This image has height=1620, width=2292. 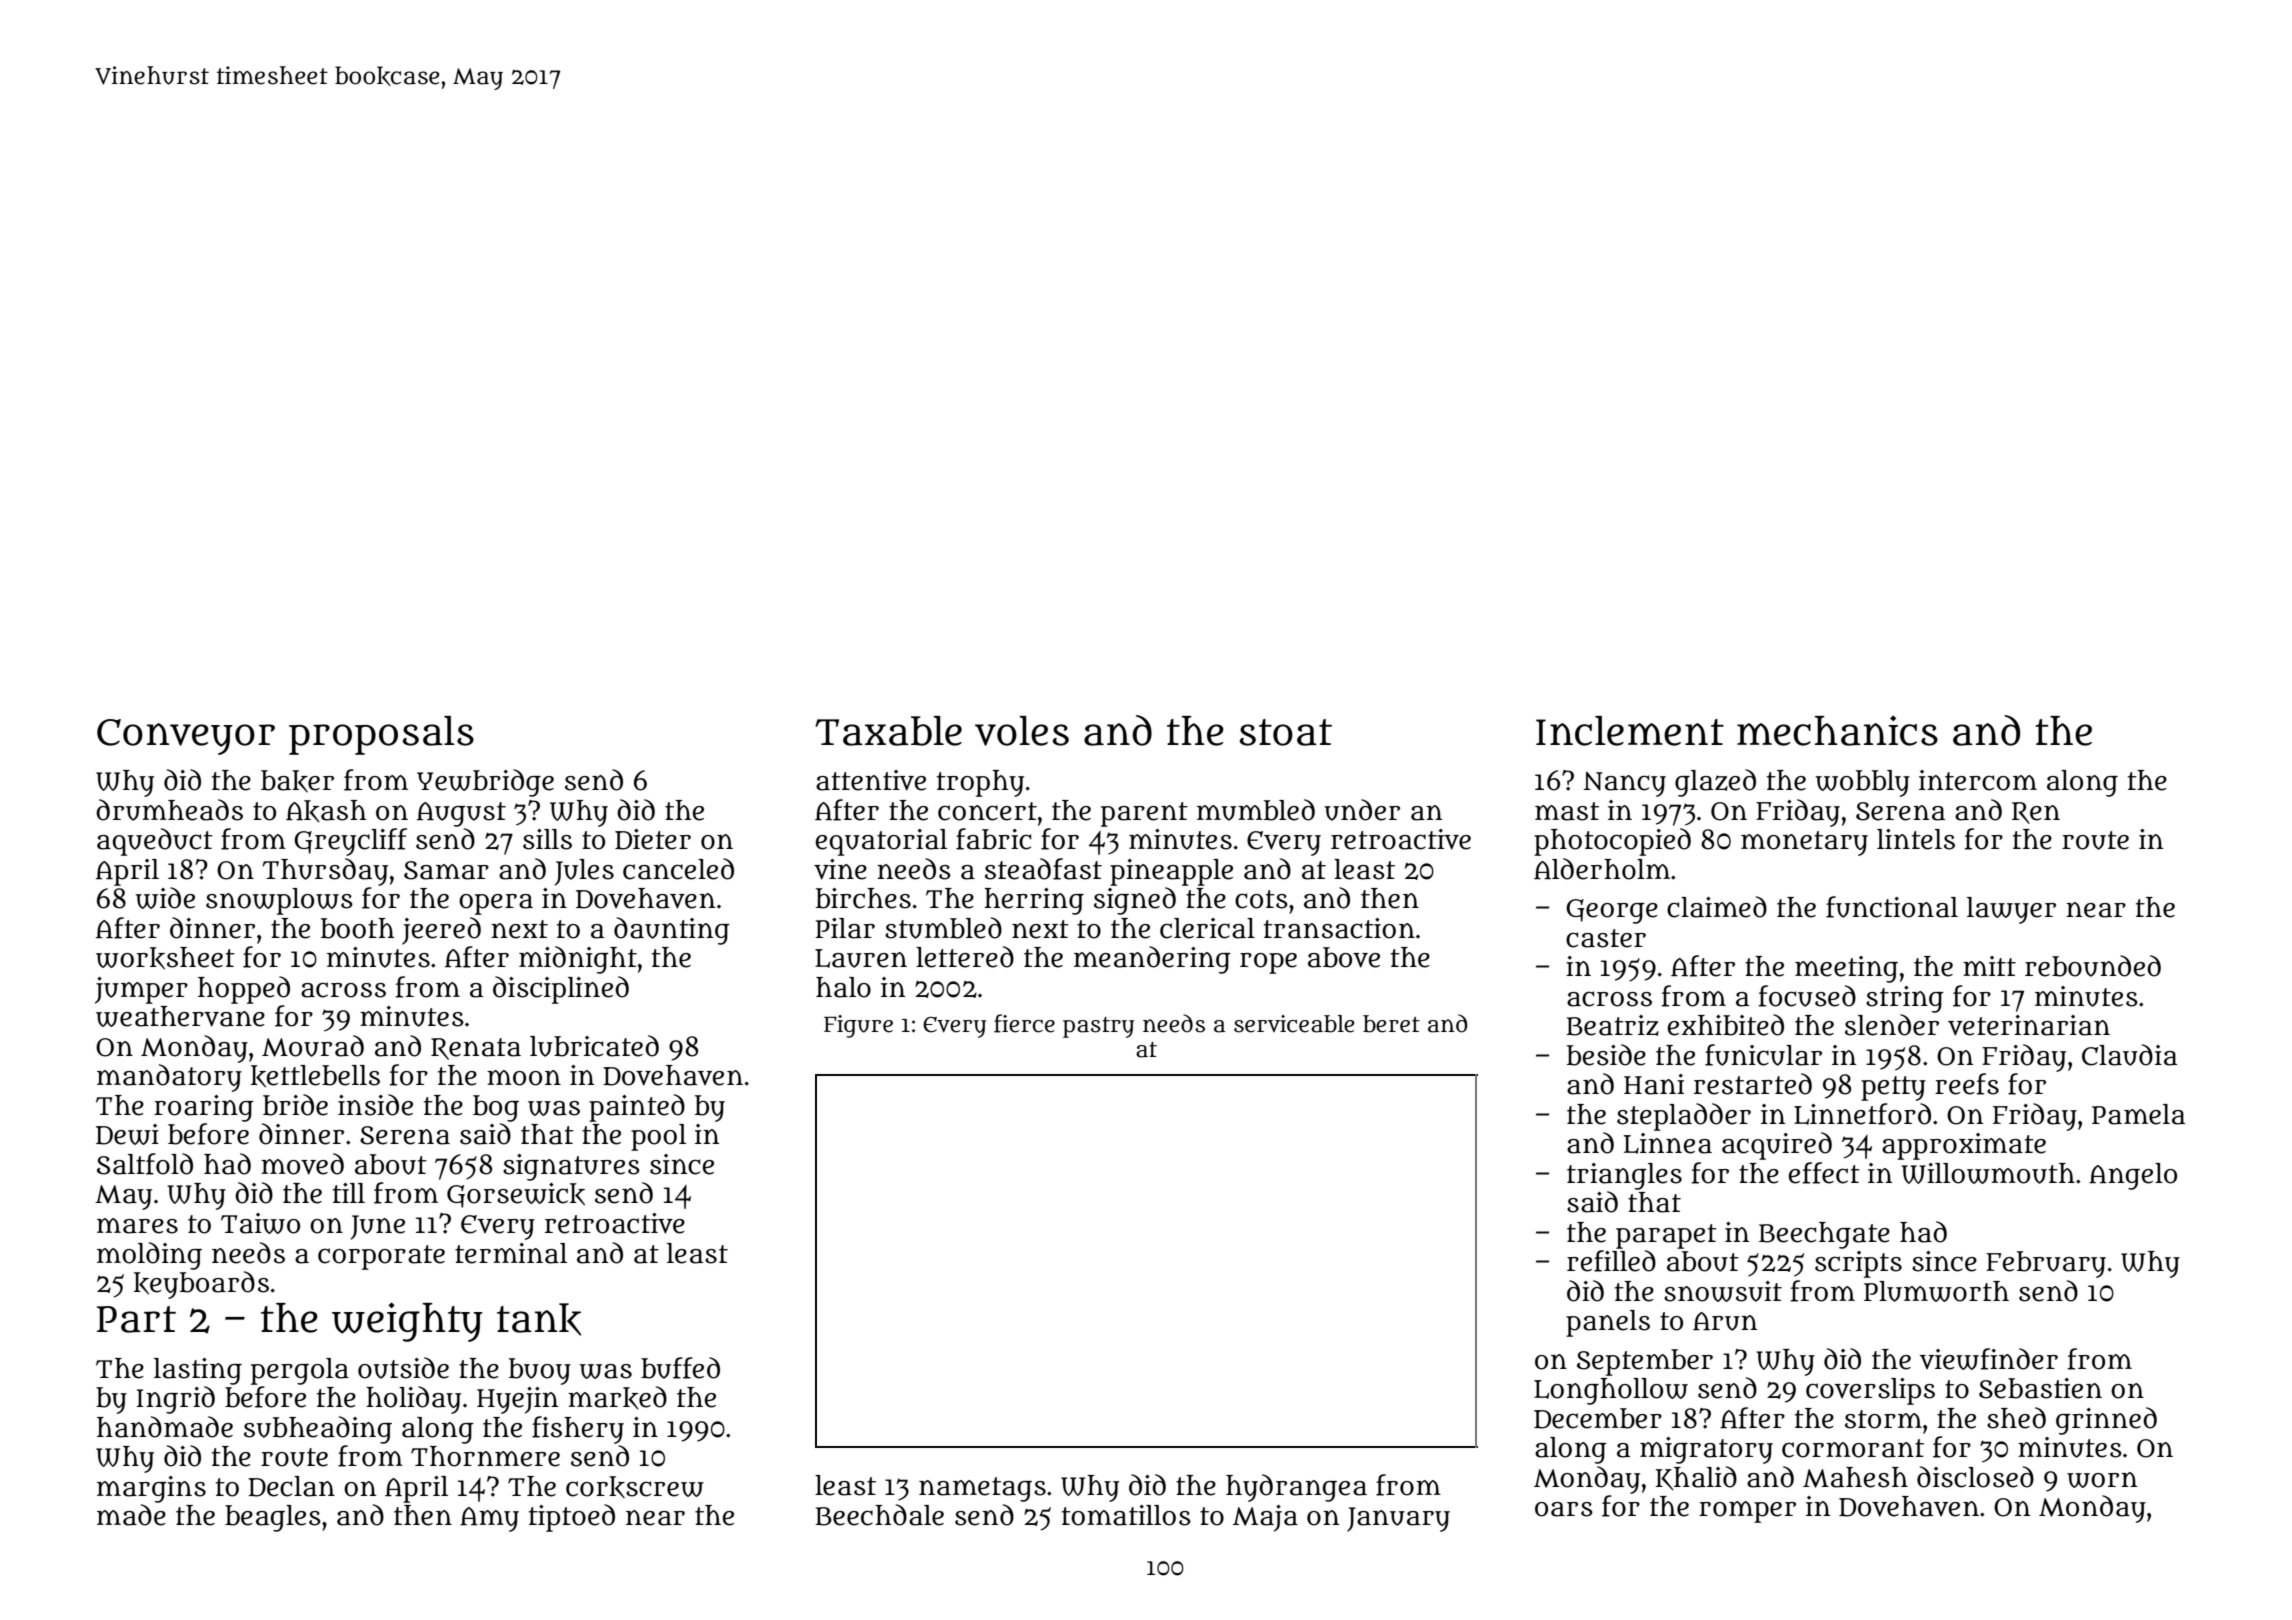 I want to click on stoat, so click(x=1286, y=732).
